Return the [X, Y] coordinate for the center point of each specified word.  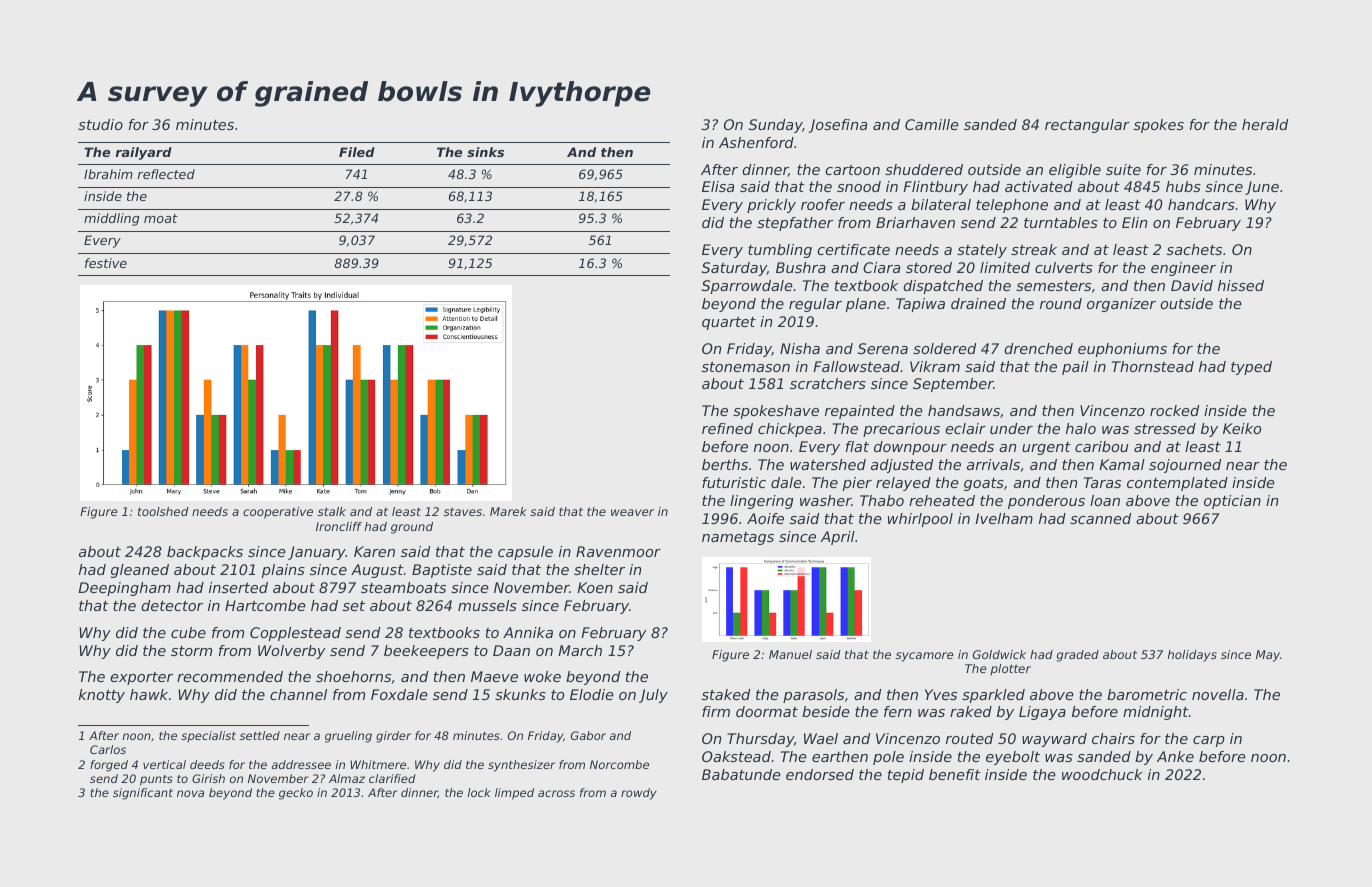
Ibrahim [108, 174]
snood [859, 186]
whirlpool [920, 520]
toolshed [163, 511]
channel [298, 694]
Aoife [765, 518]
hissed [1241, 285]
